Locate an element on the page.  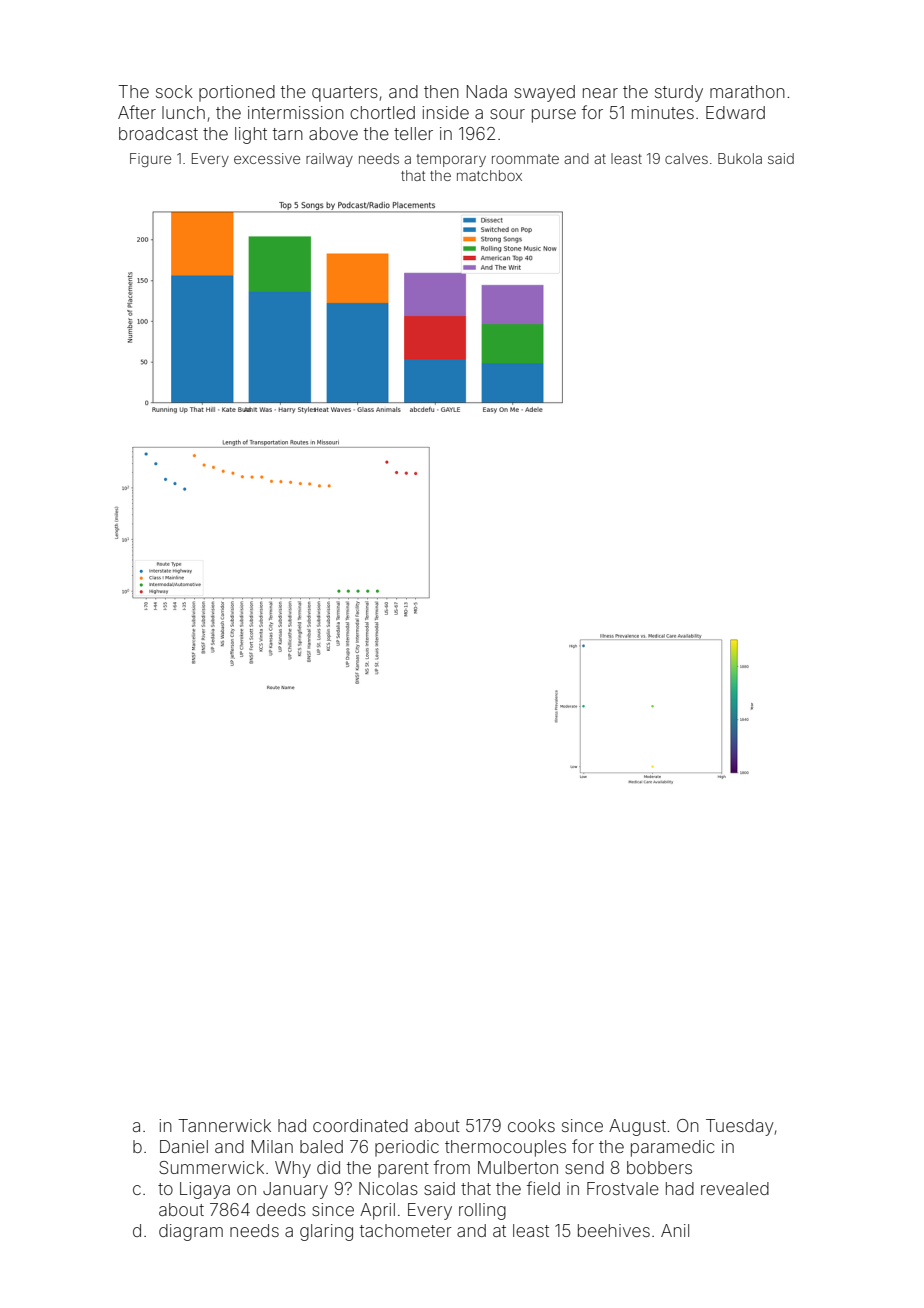
matchbox is located at coordinates (489, 175).
